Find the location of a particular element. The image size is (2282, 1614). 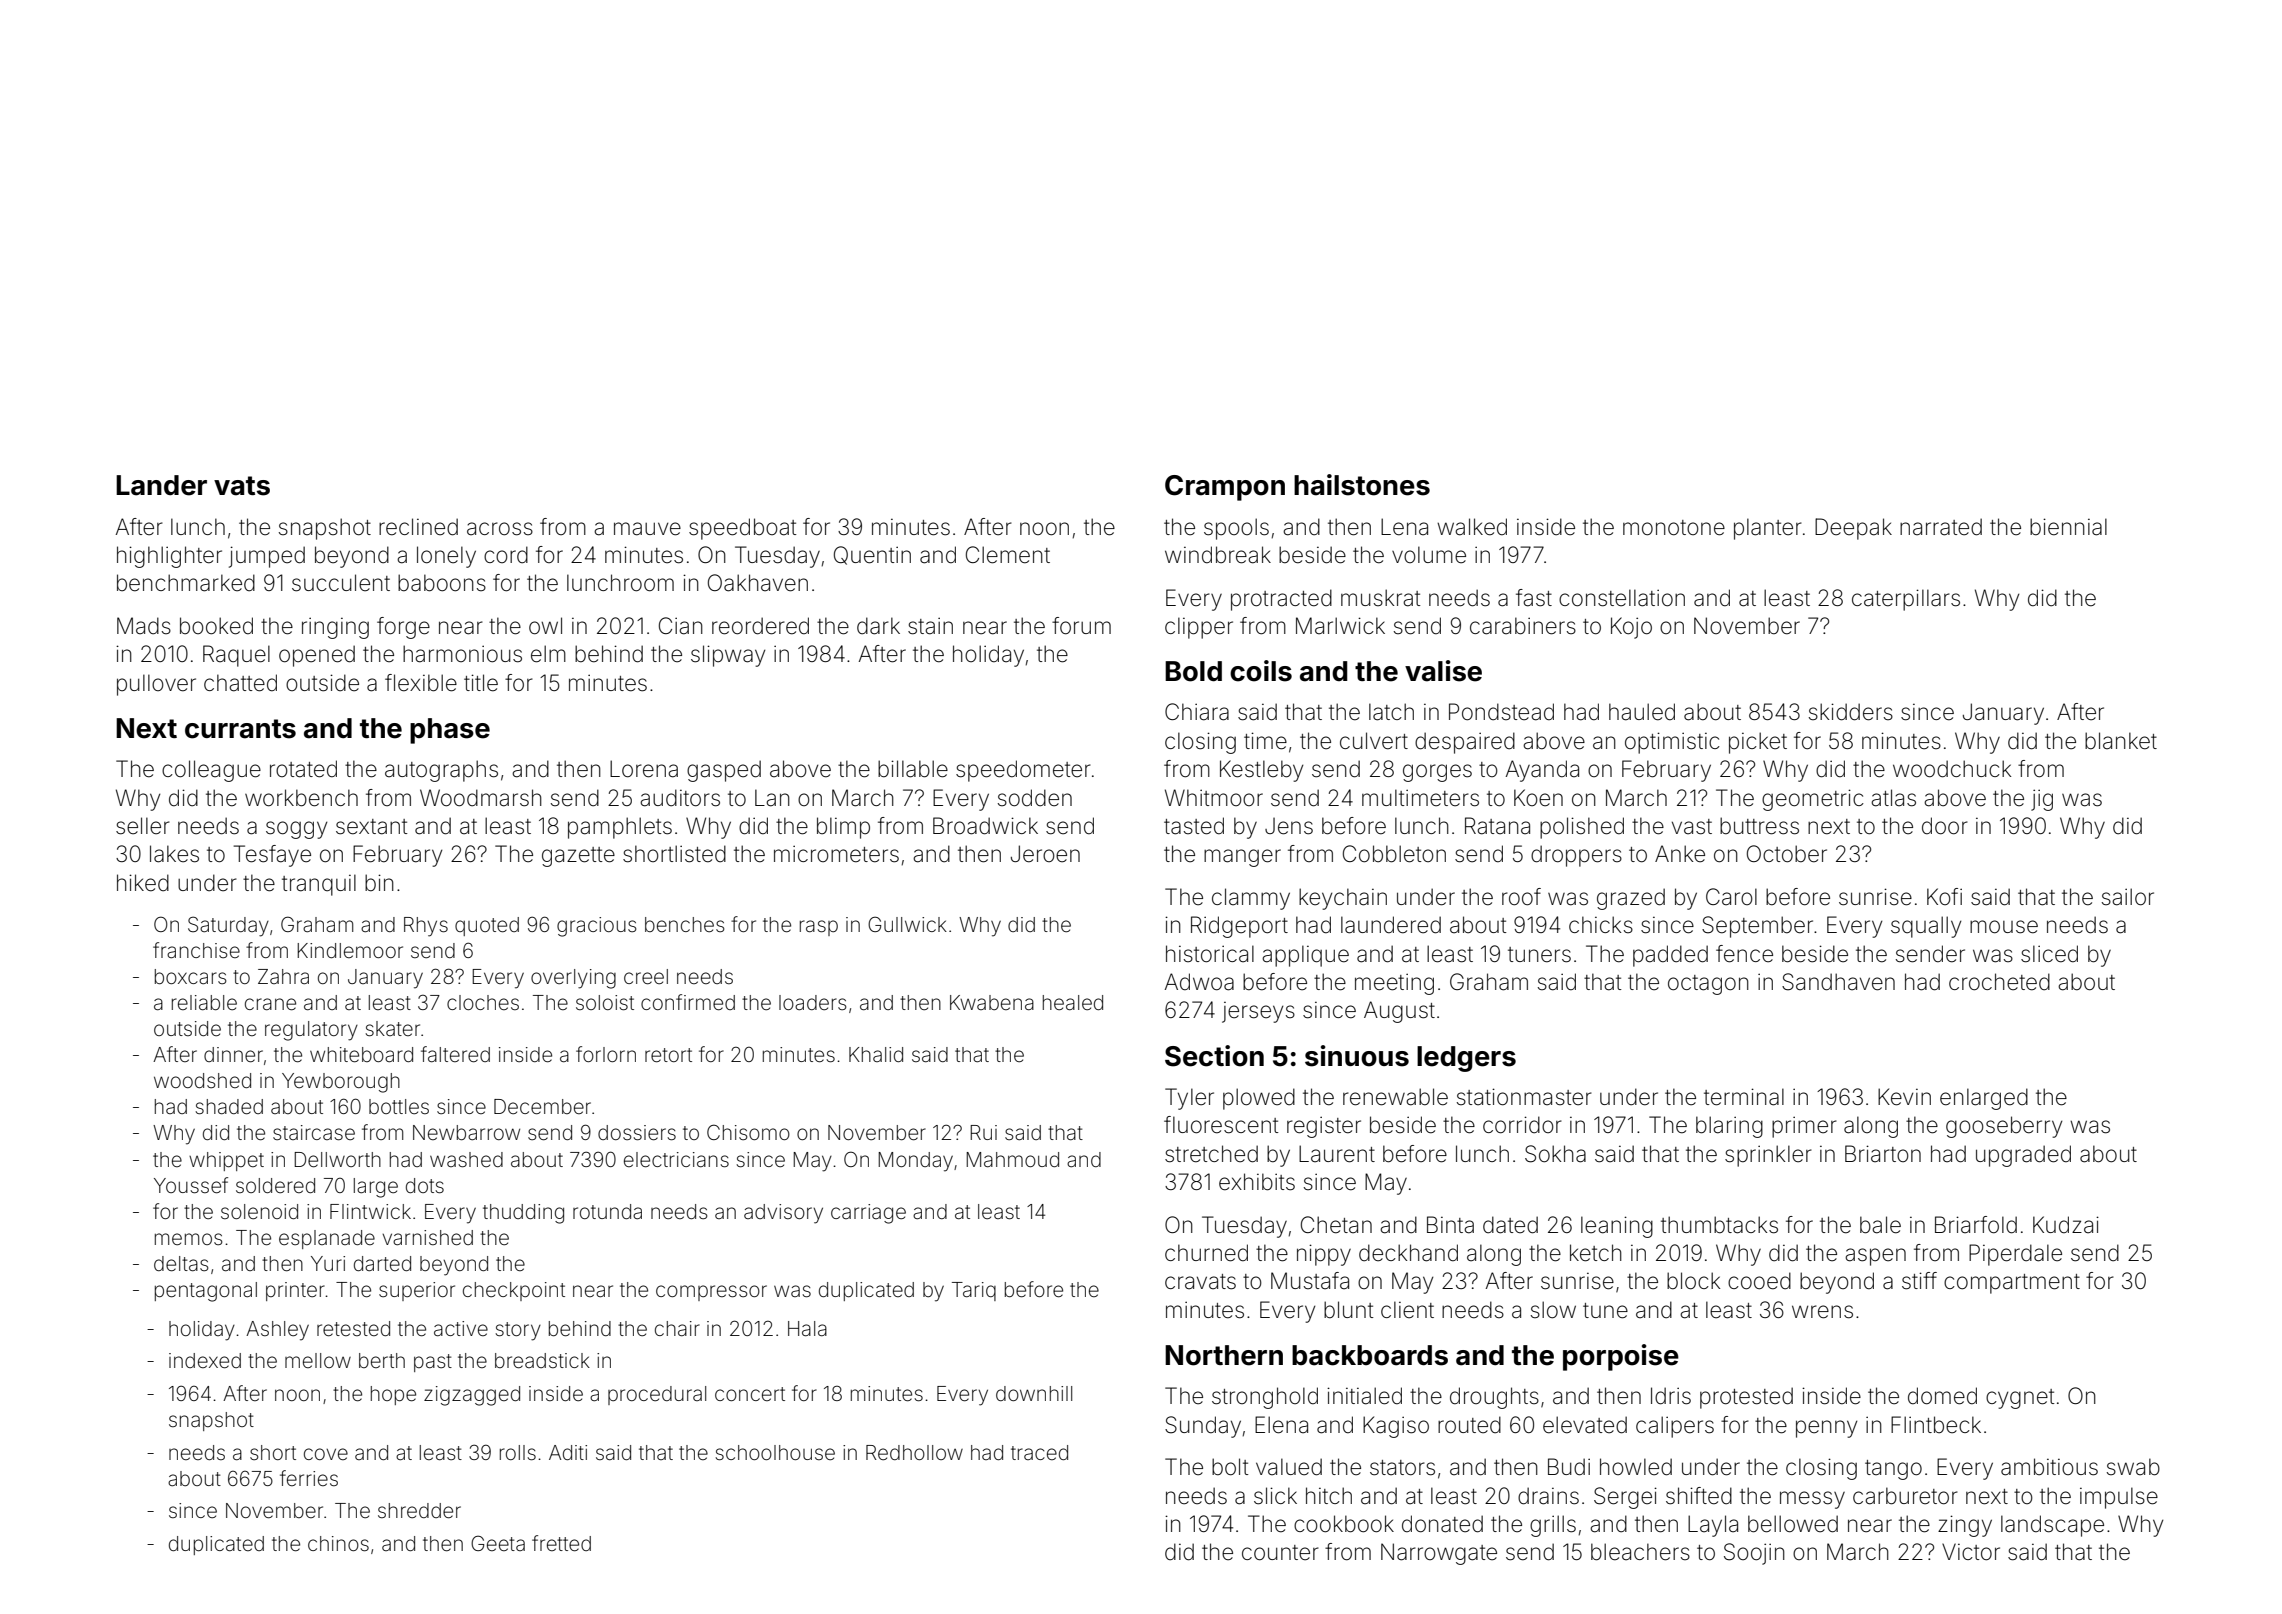

impulse is located at coordinates (2119, 1498).
